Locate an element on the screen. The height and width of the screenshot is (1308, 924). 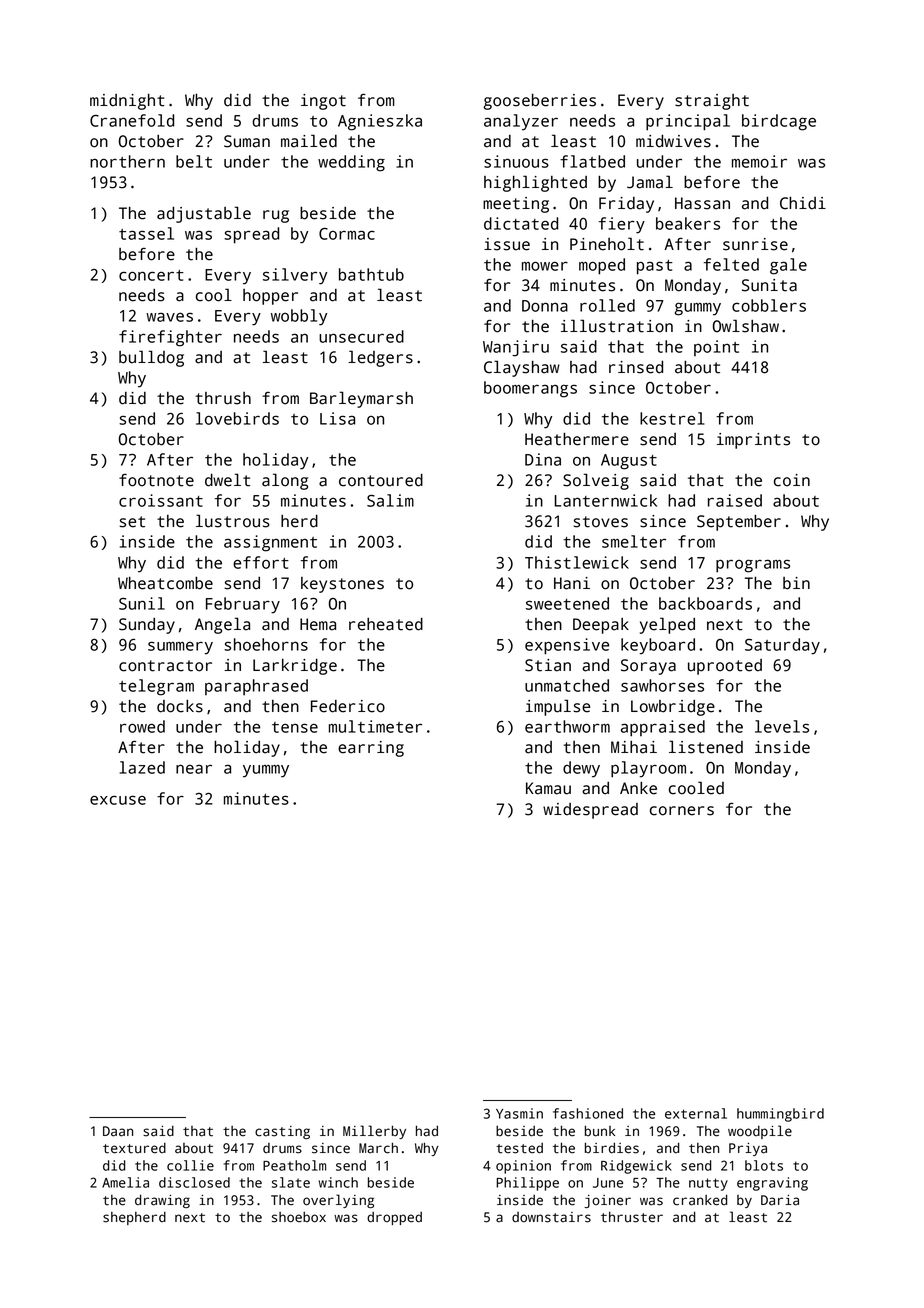
hummingbird is located at coordinates (780, 1115).
